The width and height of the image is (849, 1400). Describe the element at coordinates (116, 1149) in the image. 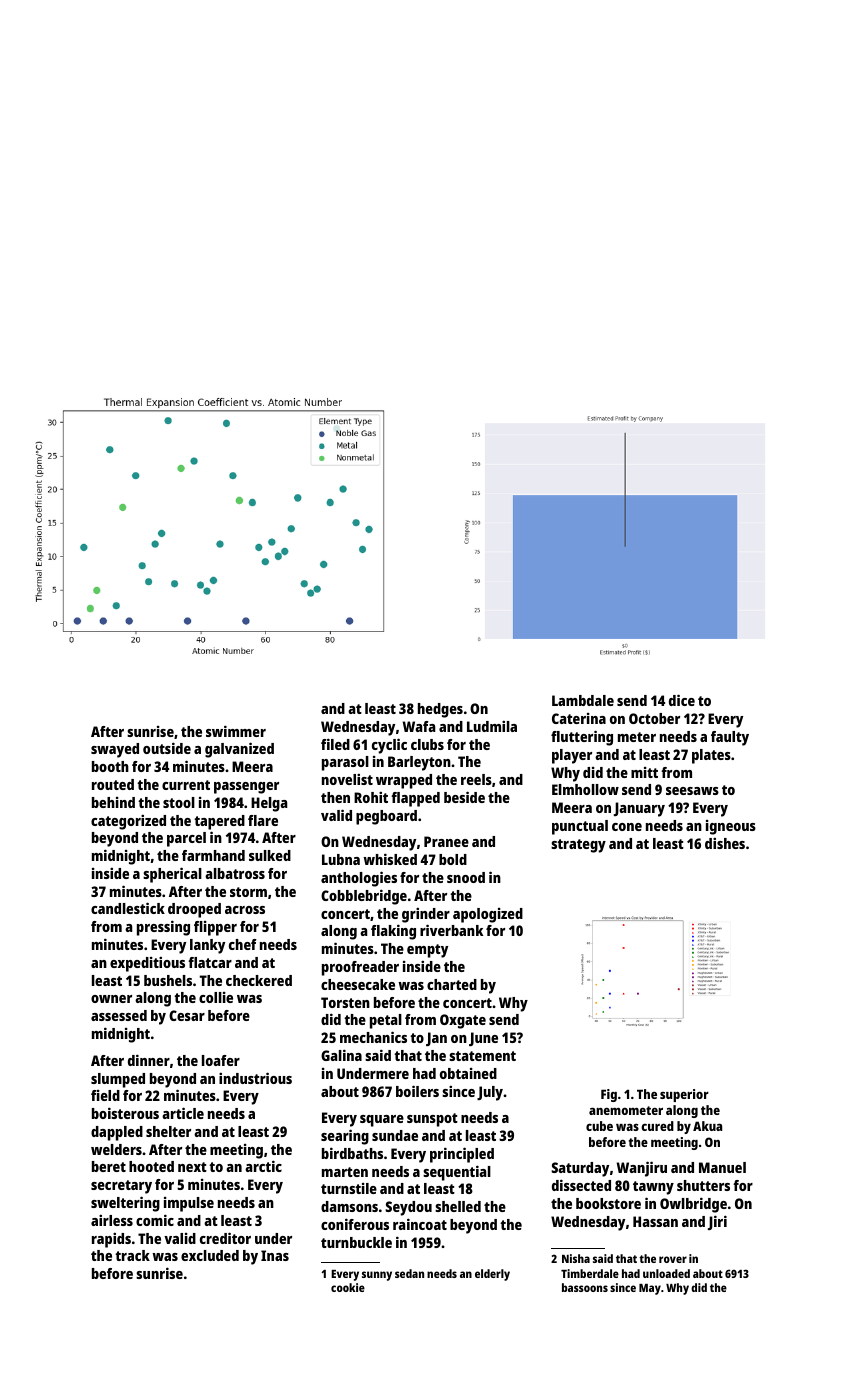

I see `welders` at that location.
